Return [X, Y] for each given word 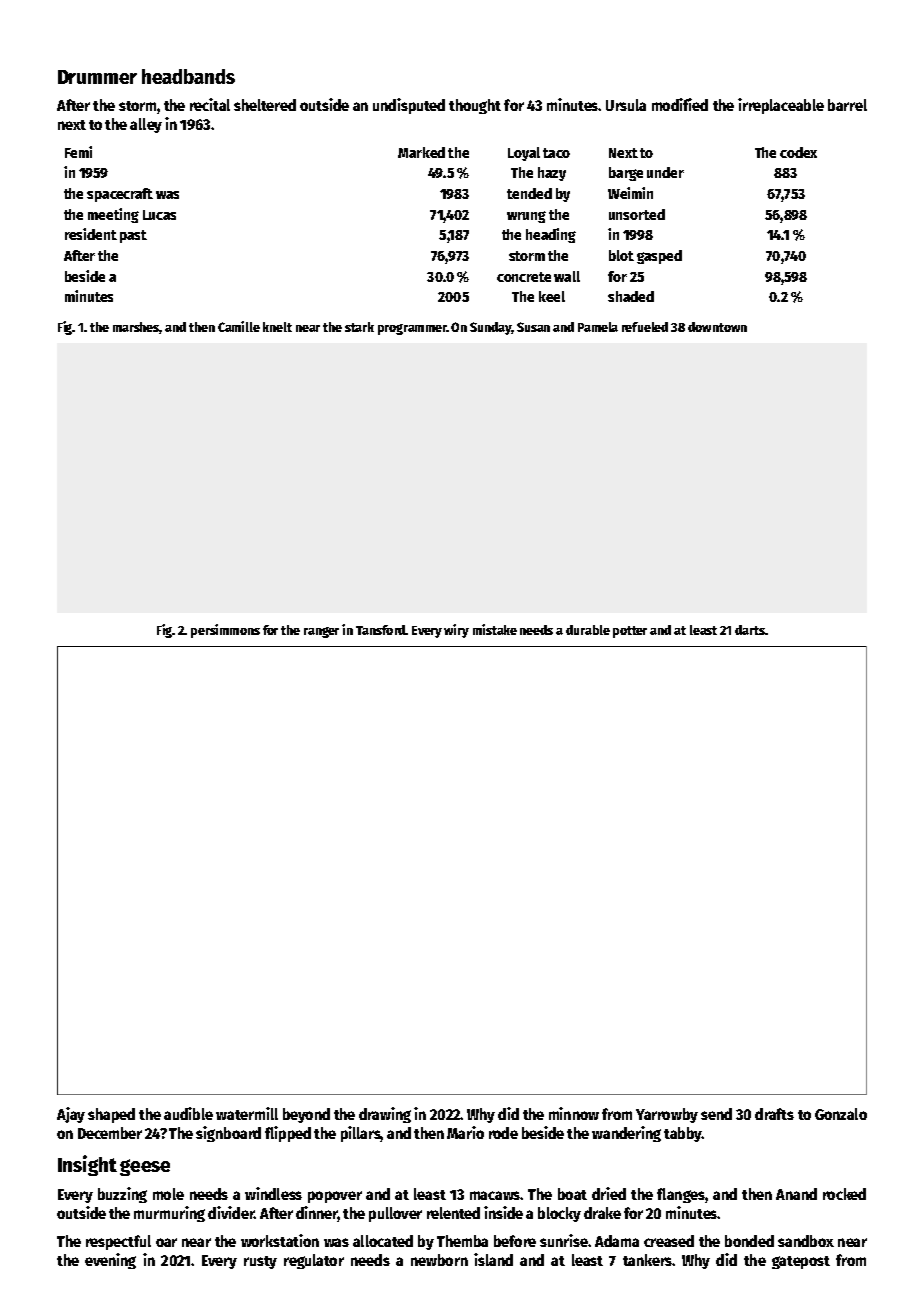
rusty [260, 1262]
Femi [78, 152]
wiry [456, 631]
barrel [847, 105]
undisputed [409, 106]
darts [750, 630]
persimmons [225, 631]
